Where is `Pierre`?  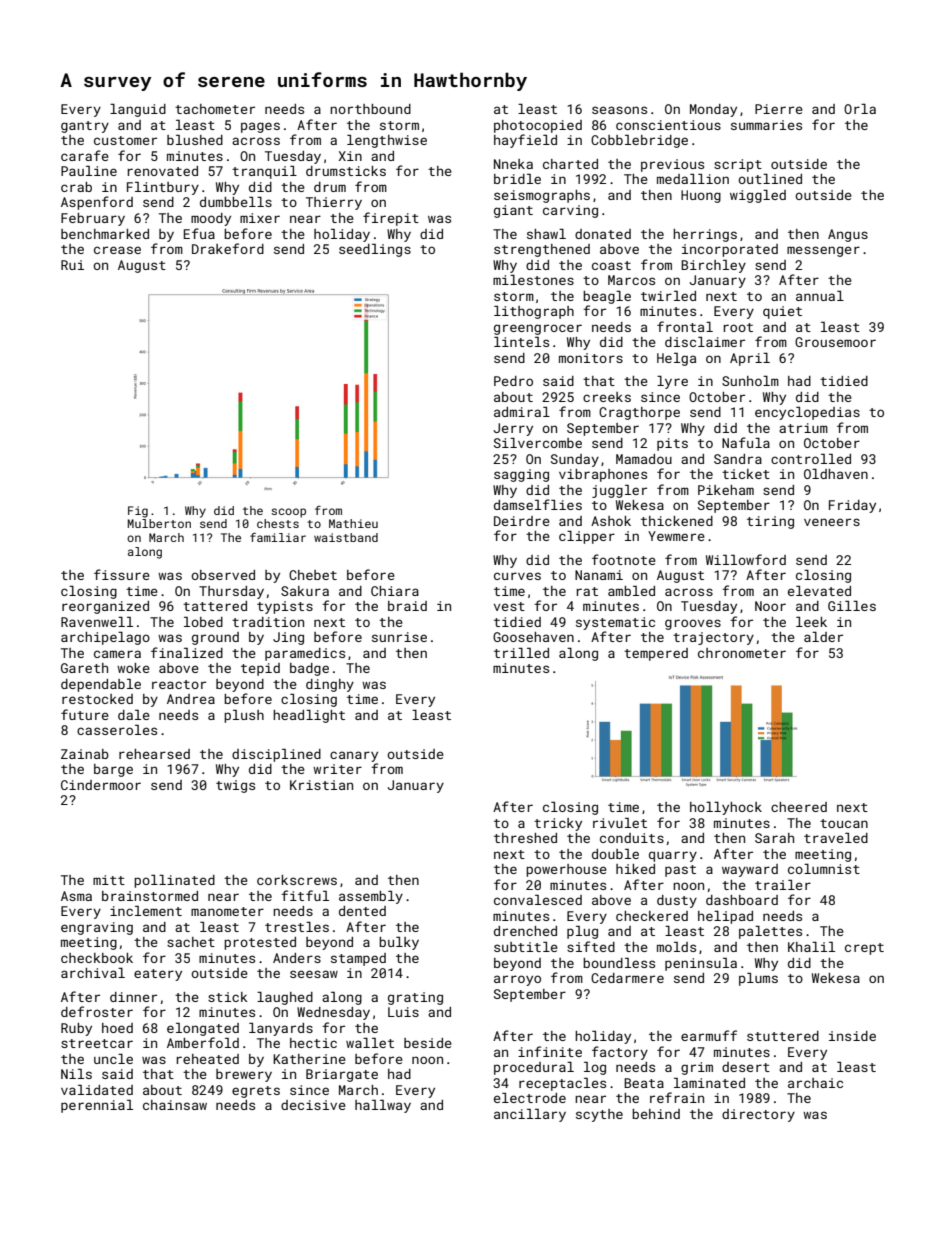 Pierre is located at coordinates (779, 109).
